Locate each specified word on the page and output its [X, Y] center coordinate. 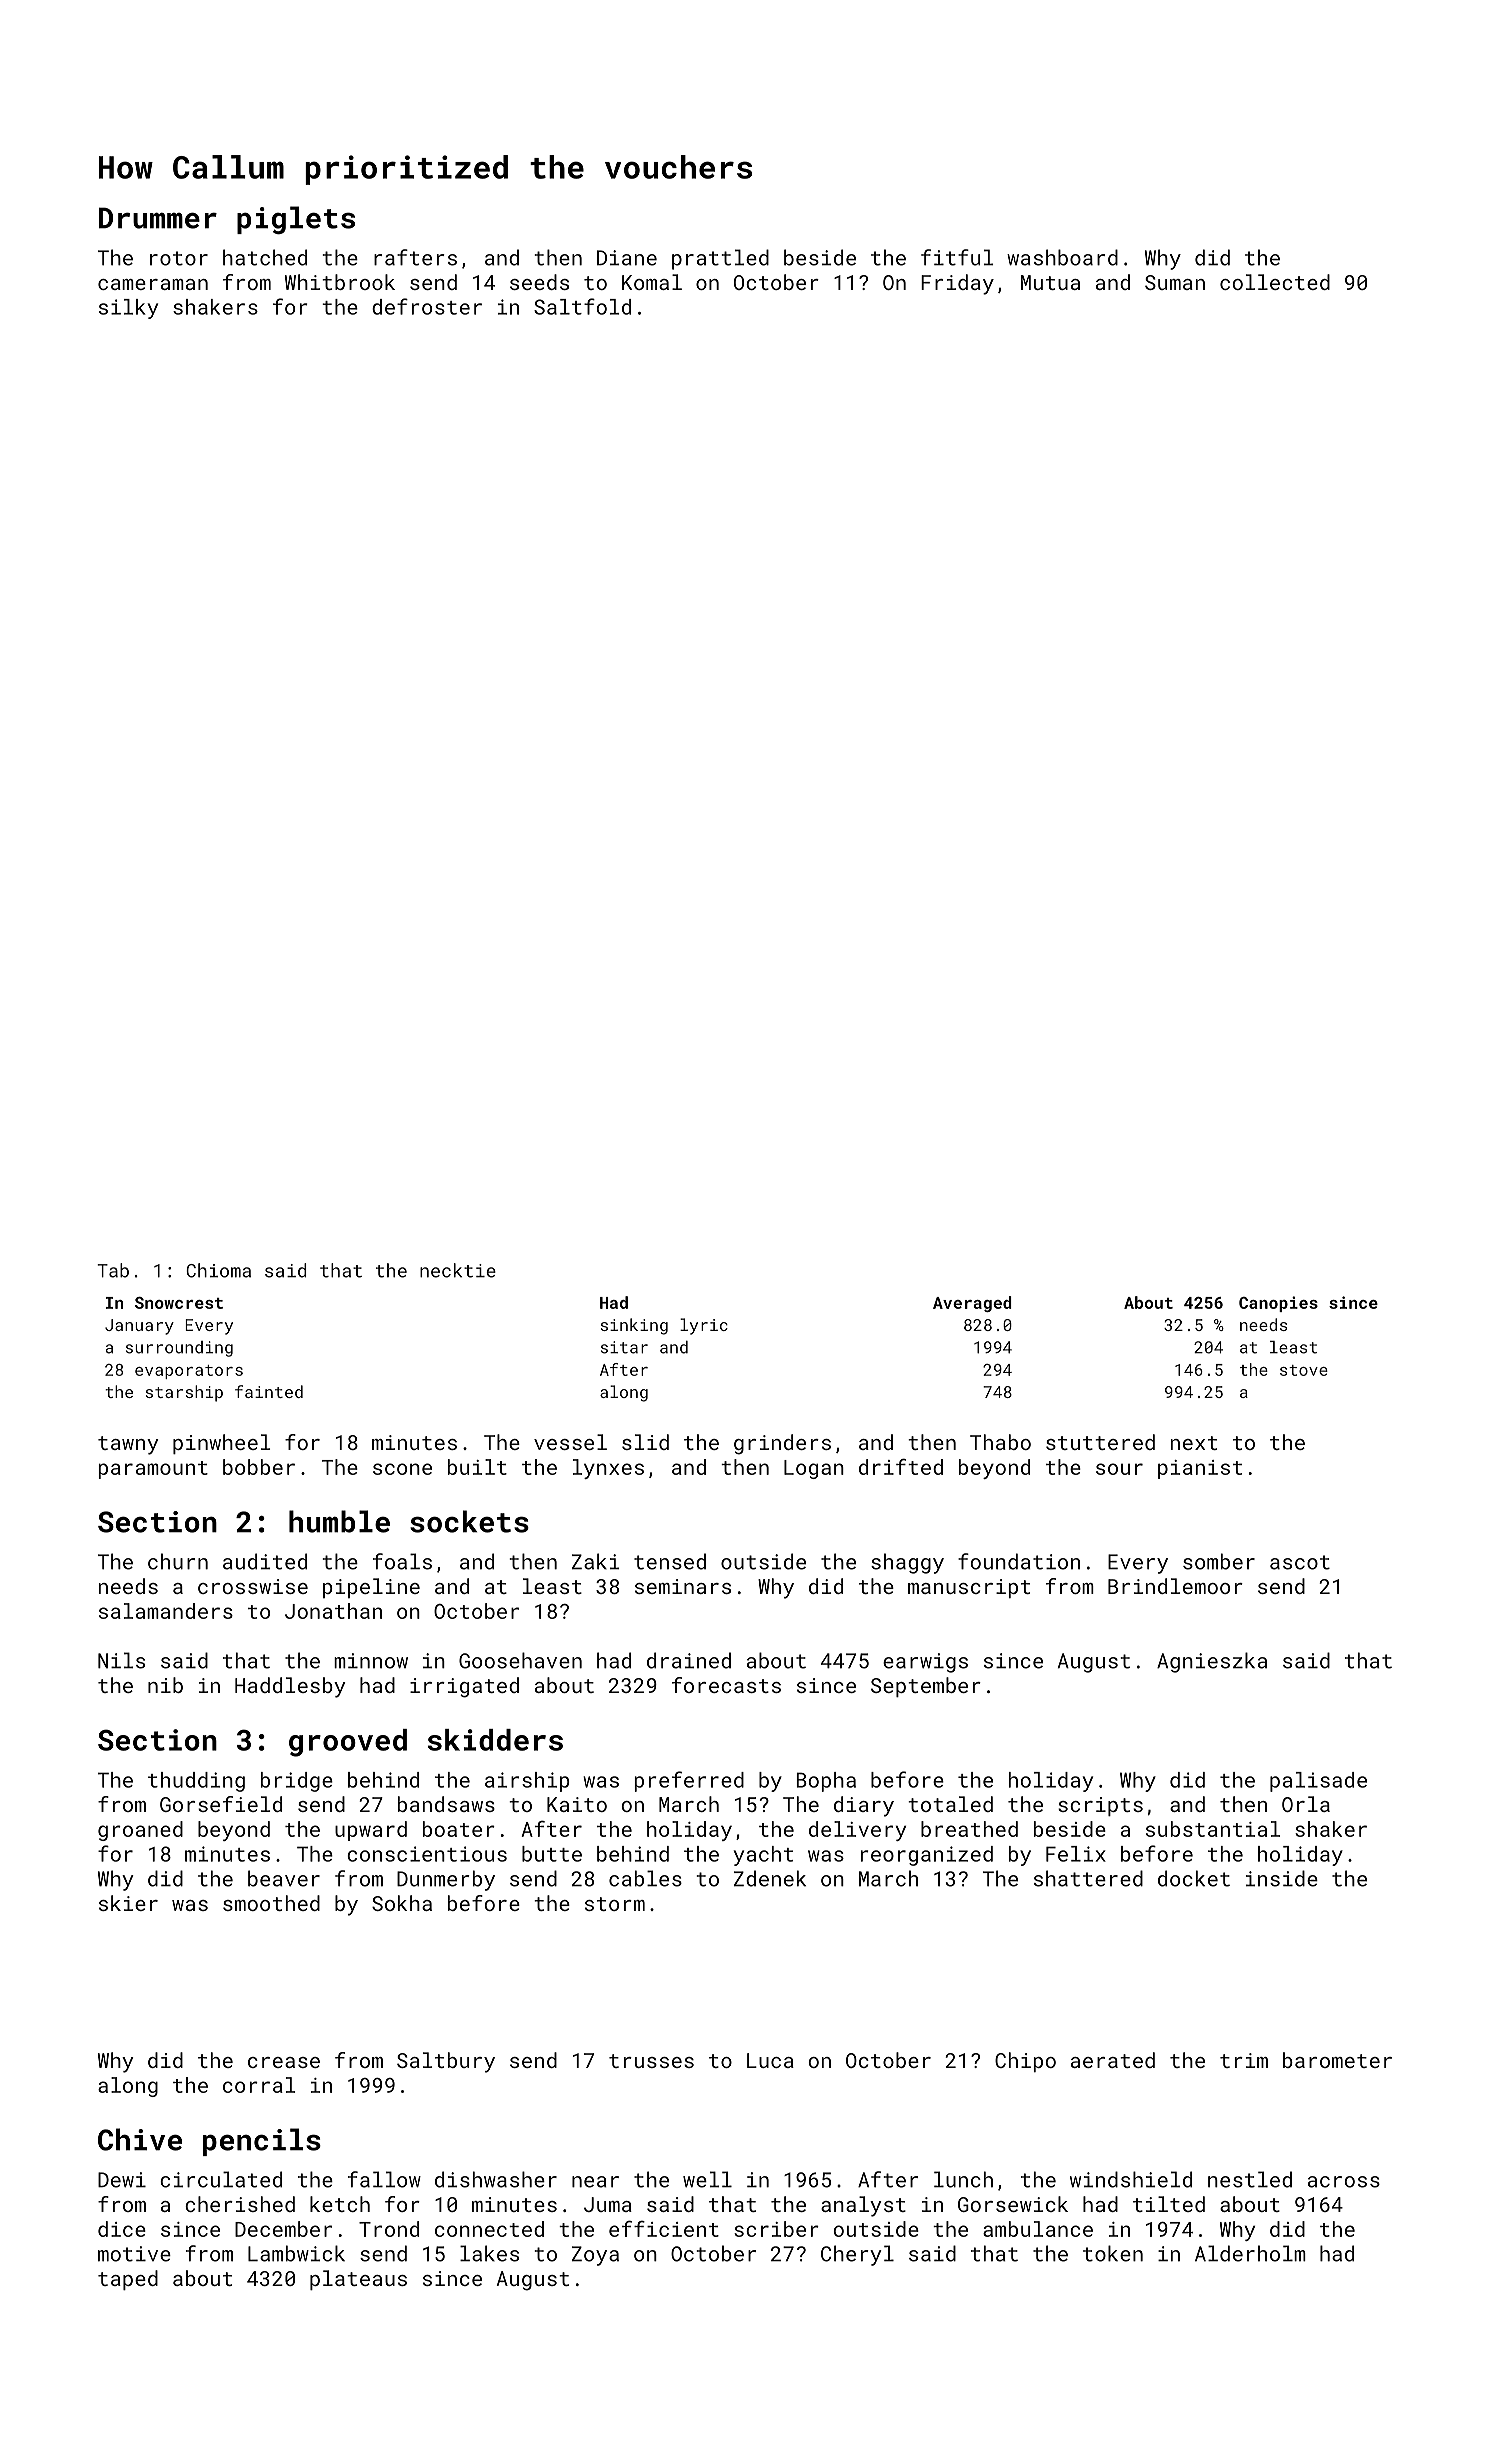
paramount [153, 1470]
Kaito [577, 1804]
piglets [296, 220]
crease [284, 2062]
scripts [1100, 1806]
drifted [901, 1467]
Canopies [1278, 1304]
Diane [627, 258]
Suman [1175, 282]
